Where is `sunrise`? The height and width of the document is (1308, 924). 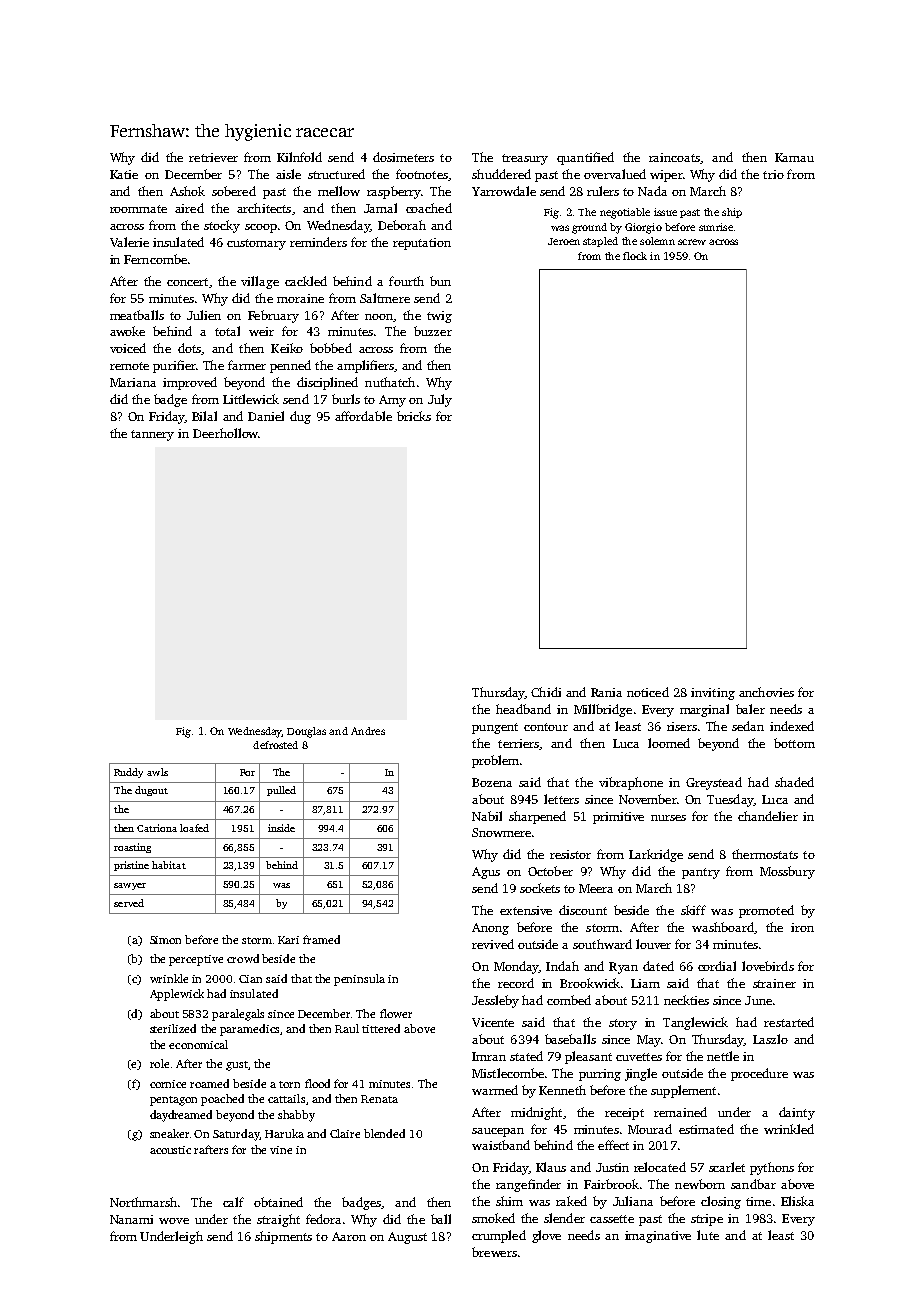 sunrise is located at coordinates (716, 227).
